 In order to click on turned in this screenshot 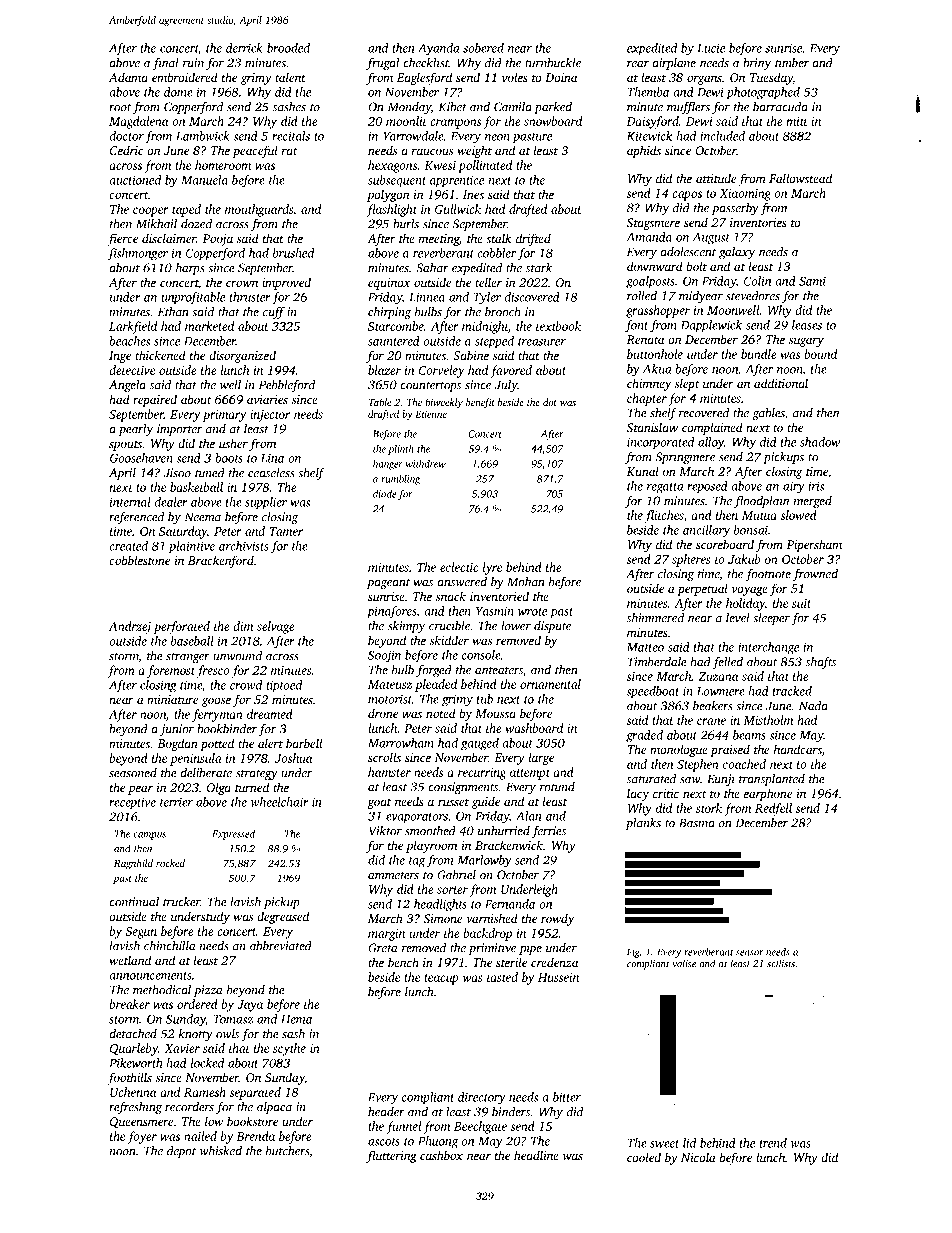, I will do `click(252, 787)`.
